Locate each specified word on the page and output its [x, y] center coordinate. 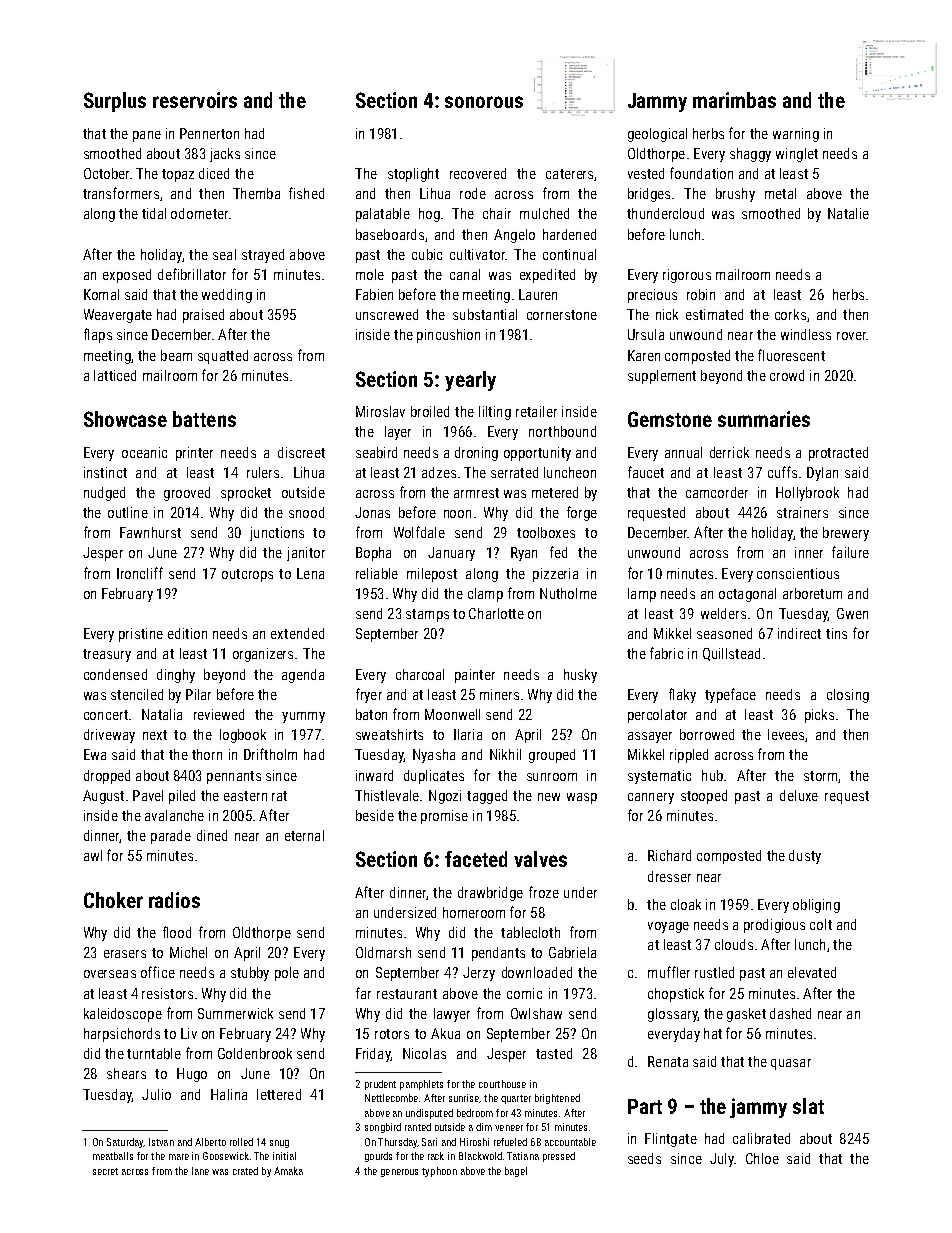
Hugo [192, 1075]
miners [499, 694]
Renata [668, 1061]
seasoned [724, 633]
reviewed [219, 714]
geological [657, 135]
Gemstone [670, 419]
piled [182, 797]
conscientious [798, 573]
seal [224, 254]
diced [214, 173]
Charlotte [496, 613]
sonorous [484, 102]
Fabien [374, 294]
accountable [570, 1142]
